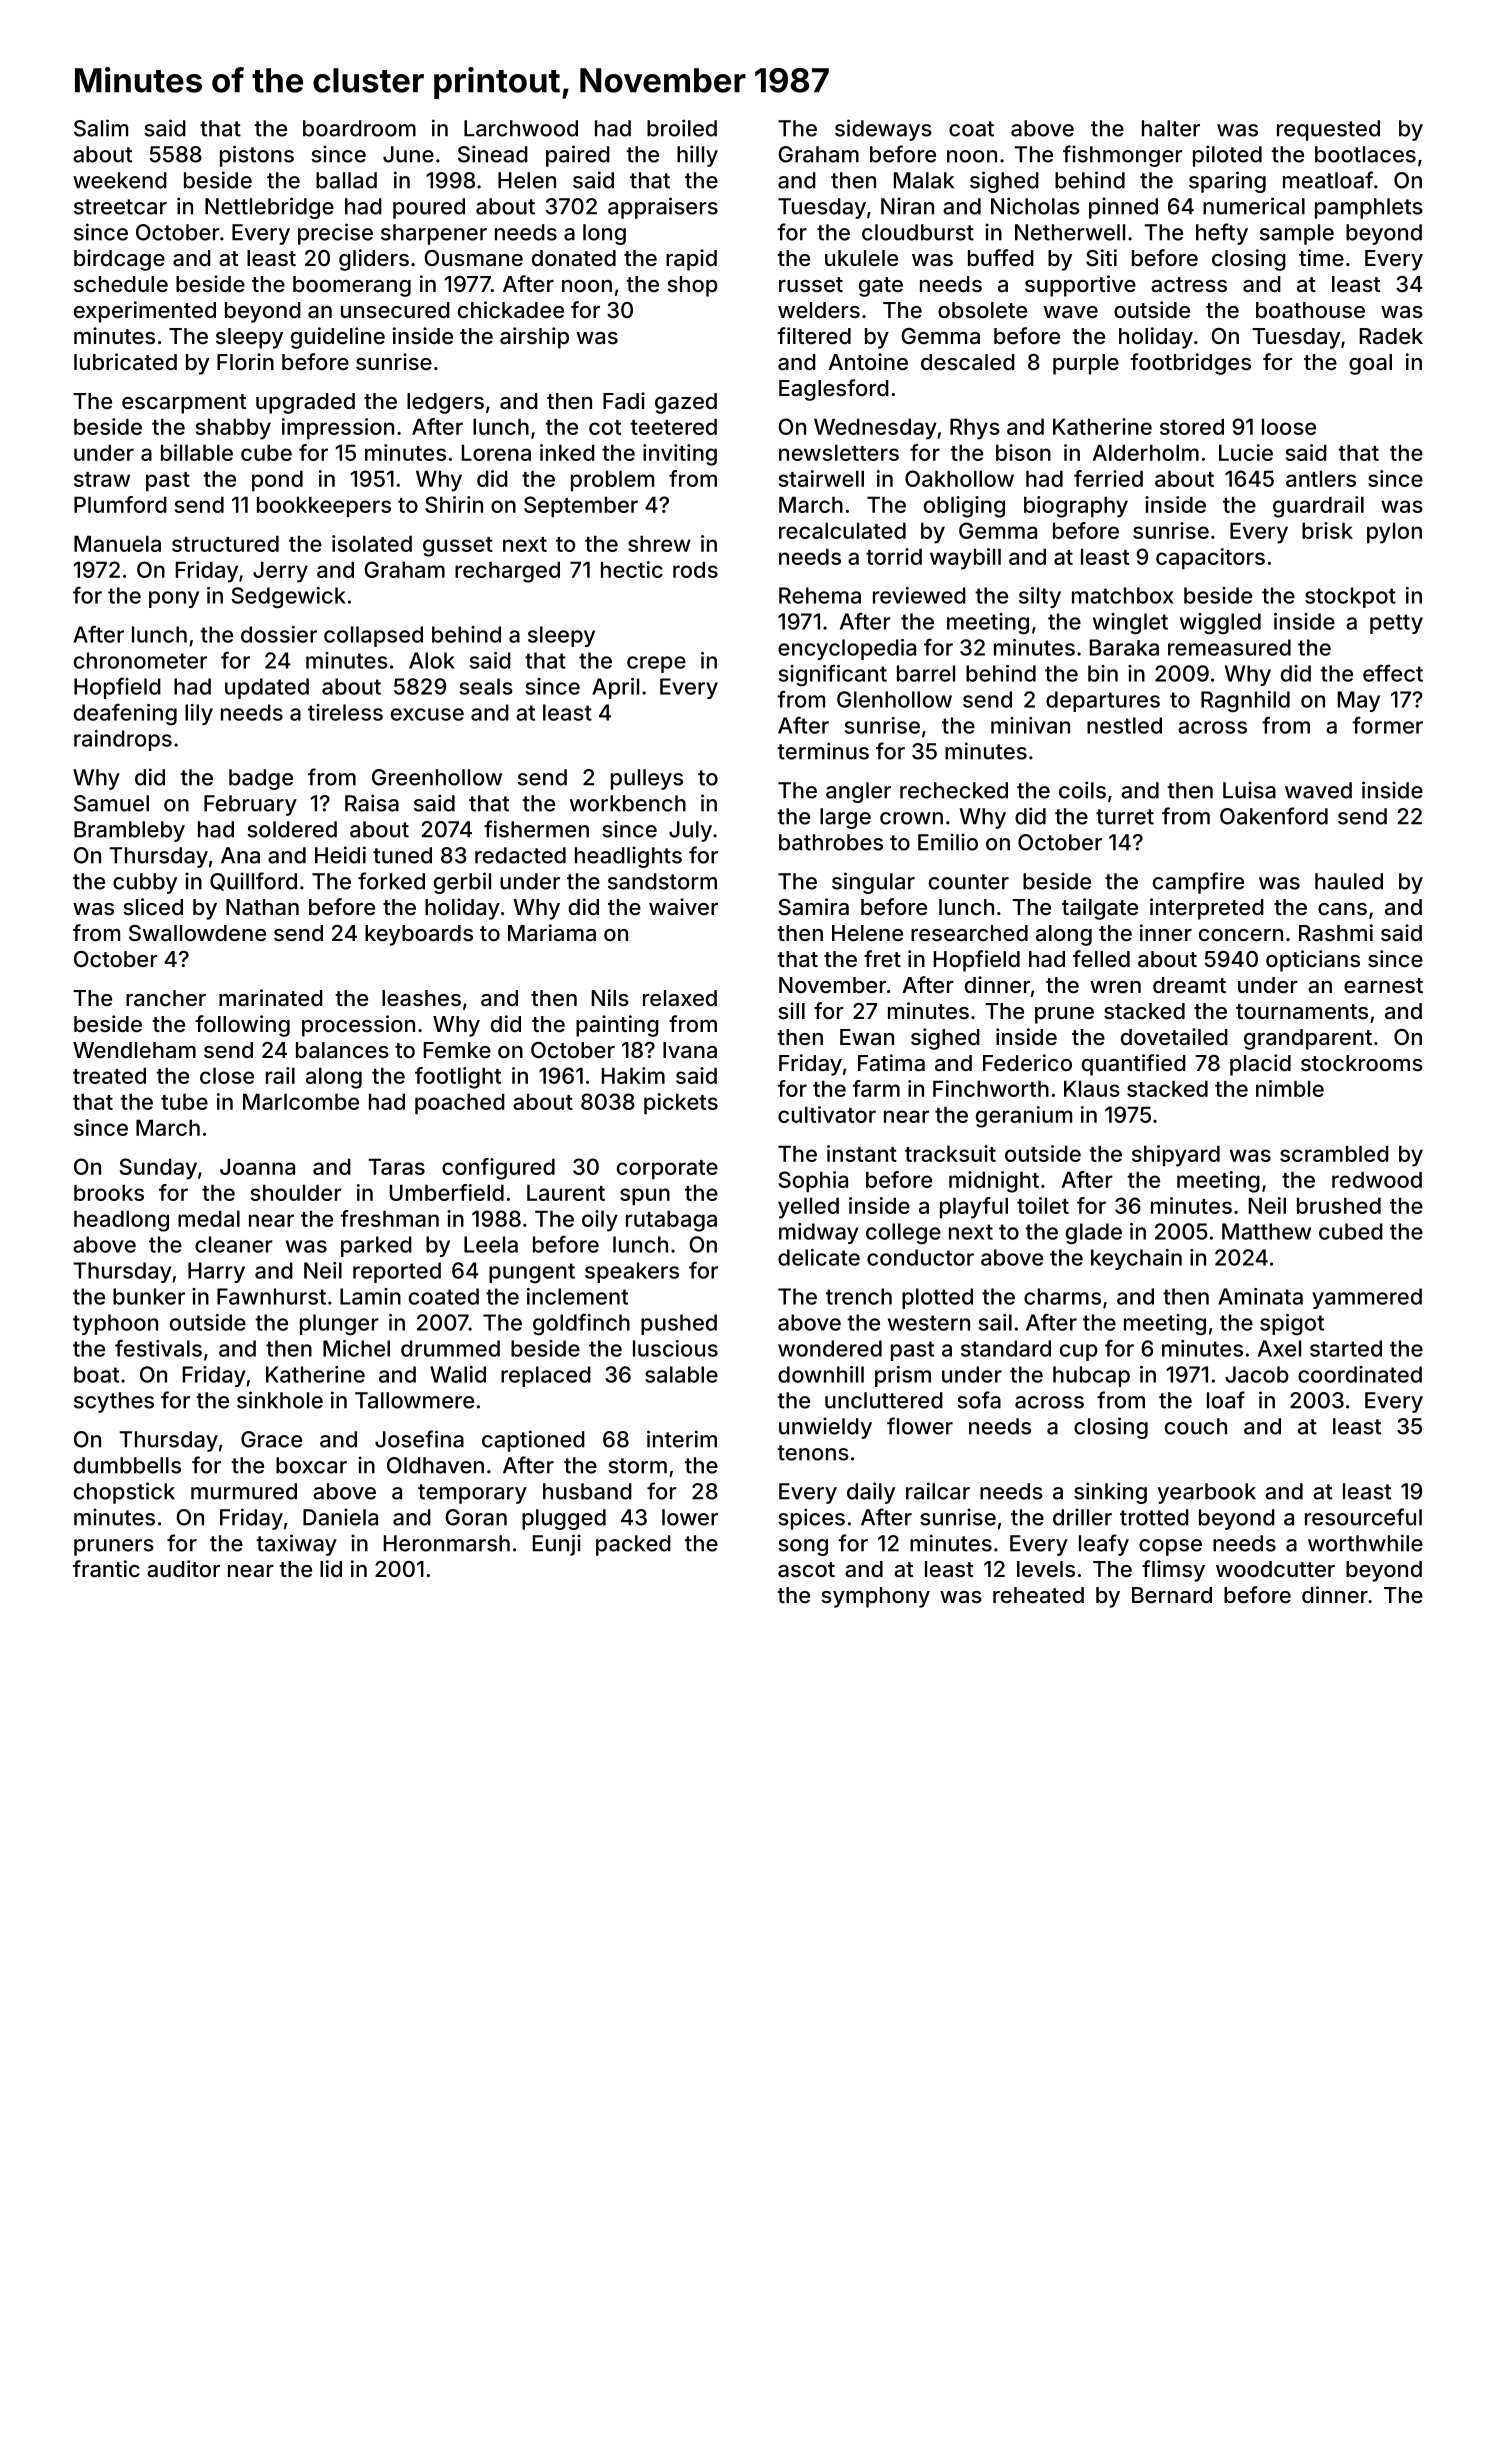  Describe the element at coordinates (979, 1400) in the screenshot. I see `sofa` at that location.
